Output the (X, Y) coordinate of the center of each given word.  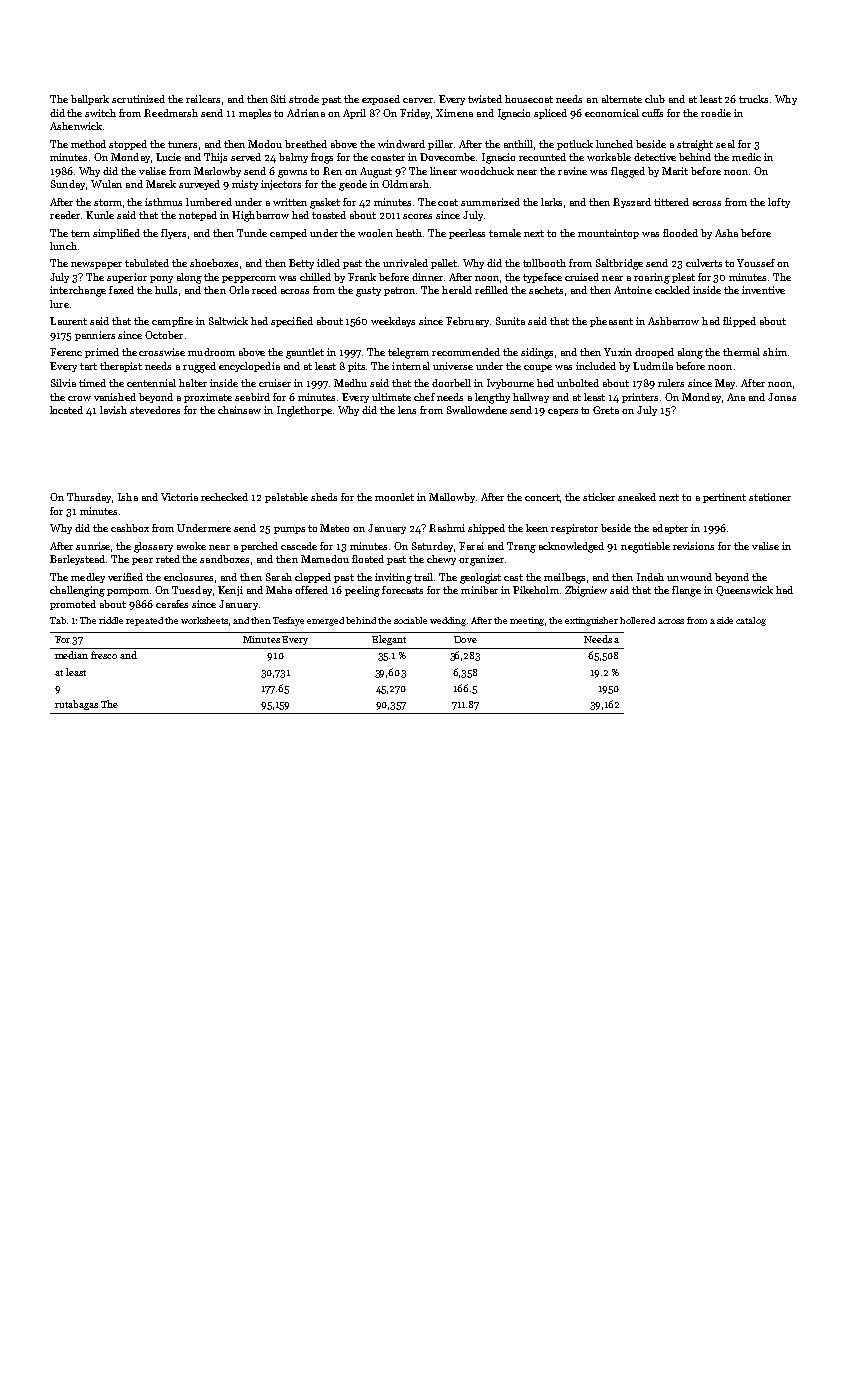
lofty (779, 203)
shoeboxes (214, 263)
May (725, 384)
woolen (375, 233)
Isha (128, 497)
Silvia (63, 383)
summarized (490, 202)
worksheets (204, 620)
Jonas (782, 397)
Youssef (756, 263)
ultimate (391, 397)
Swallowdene (477, 410)
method (88, 144)
